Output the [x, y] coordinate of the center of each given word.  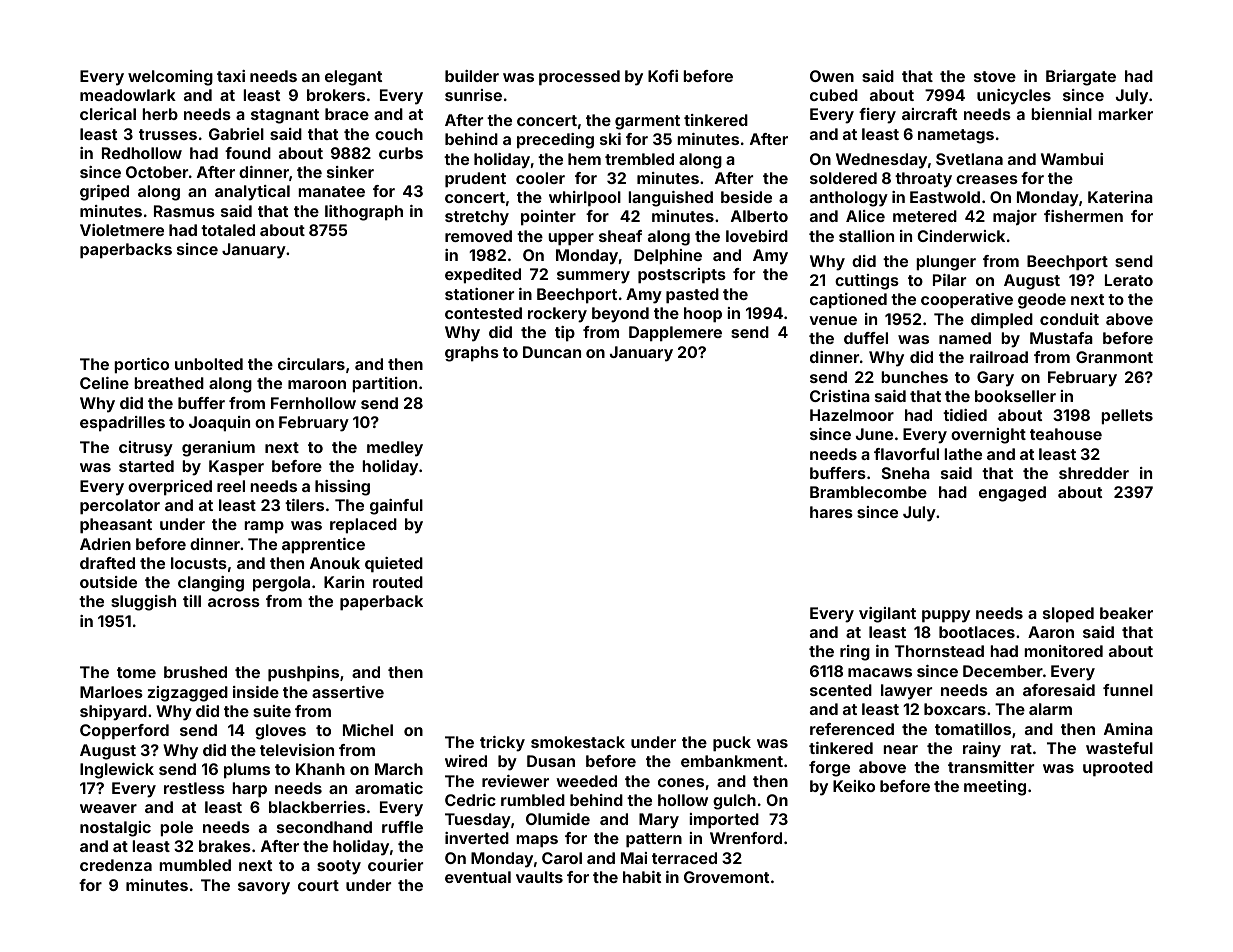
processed [579, 78]
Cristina [840, 396]
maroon [317, 384]
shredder [1094, 473]
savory [264, 888]
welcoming [170, 78]
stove [995, 76]
